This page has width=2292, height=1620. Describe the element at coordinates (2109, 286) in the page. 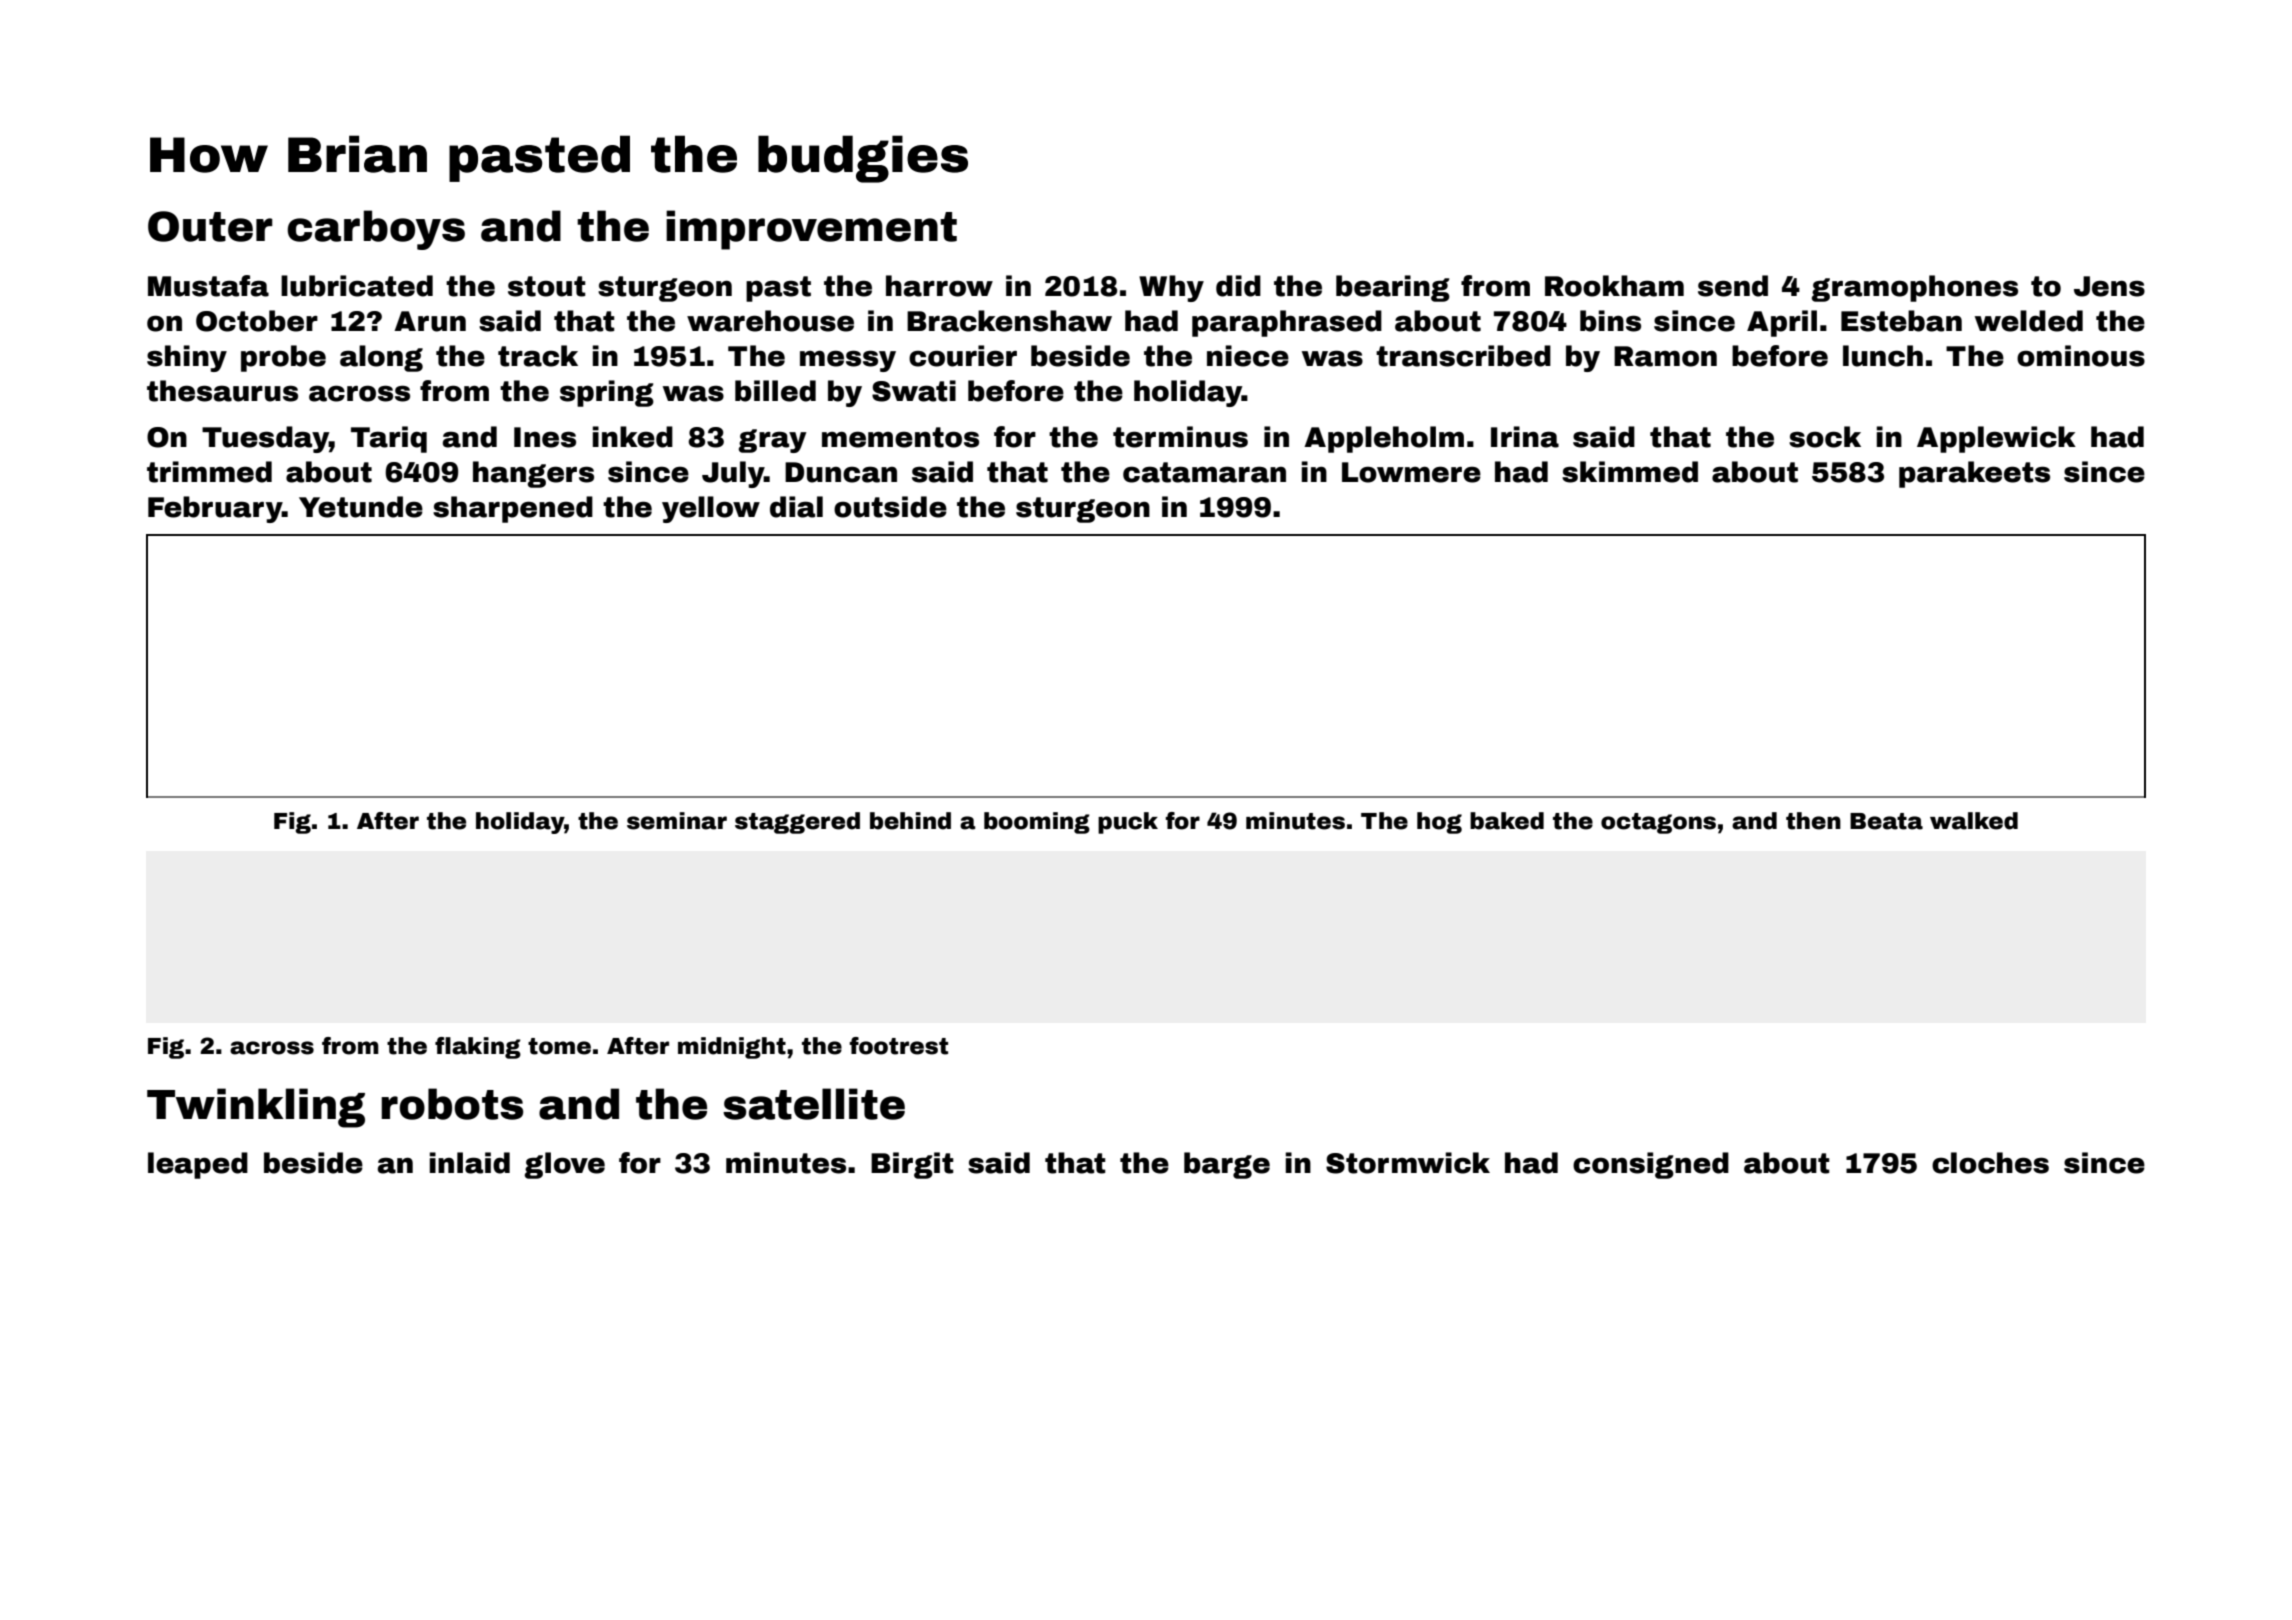

I see `Jens` at that location.
